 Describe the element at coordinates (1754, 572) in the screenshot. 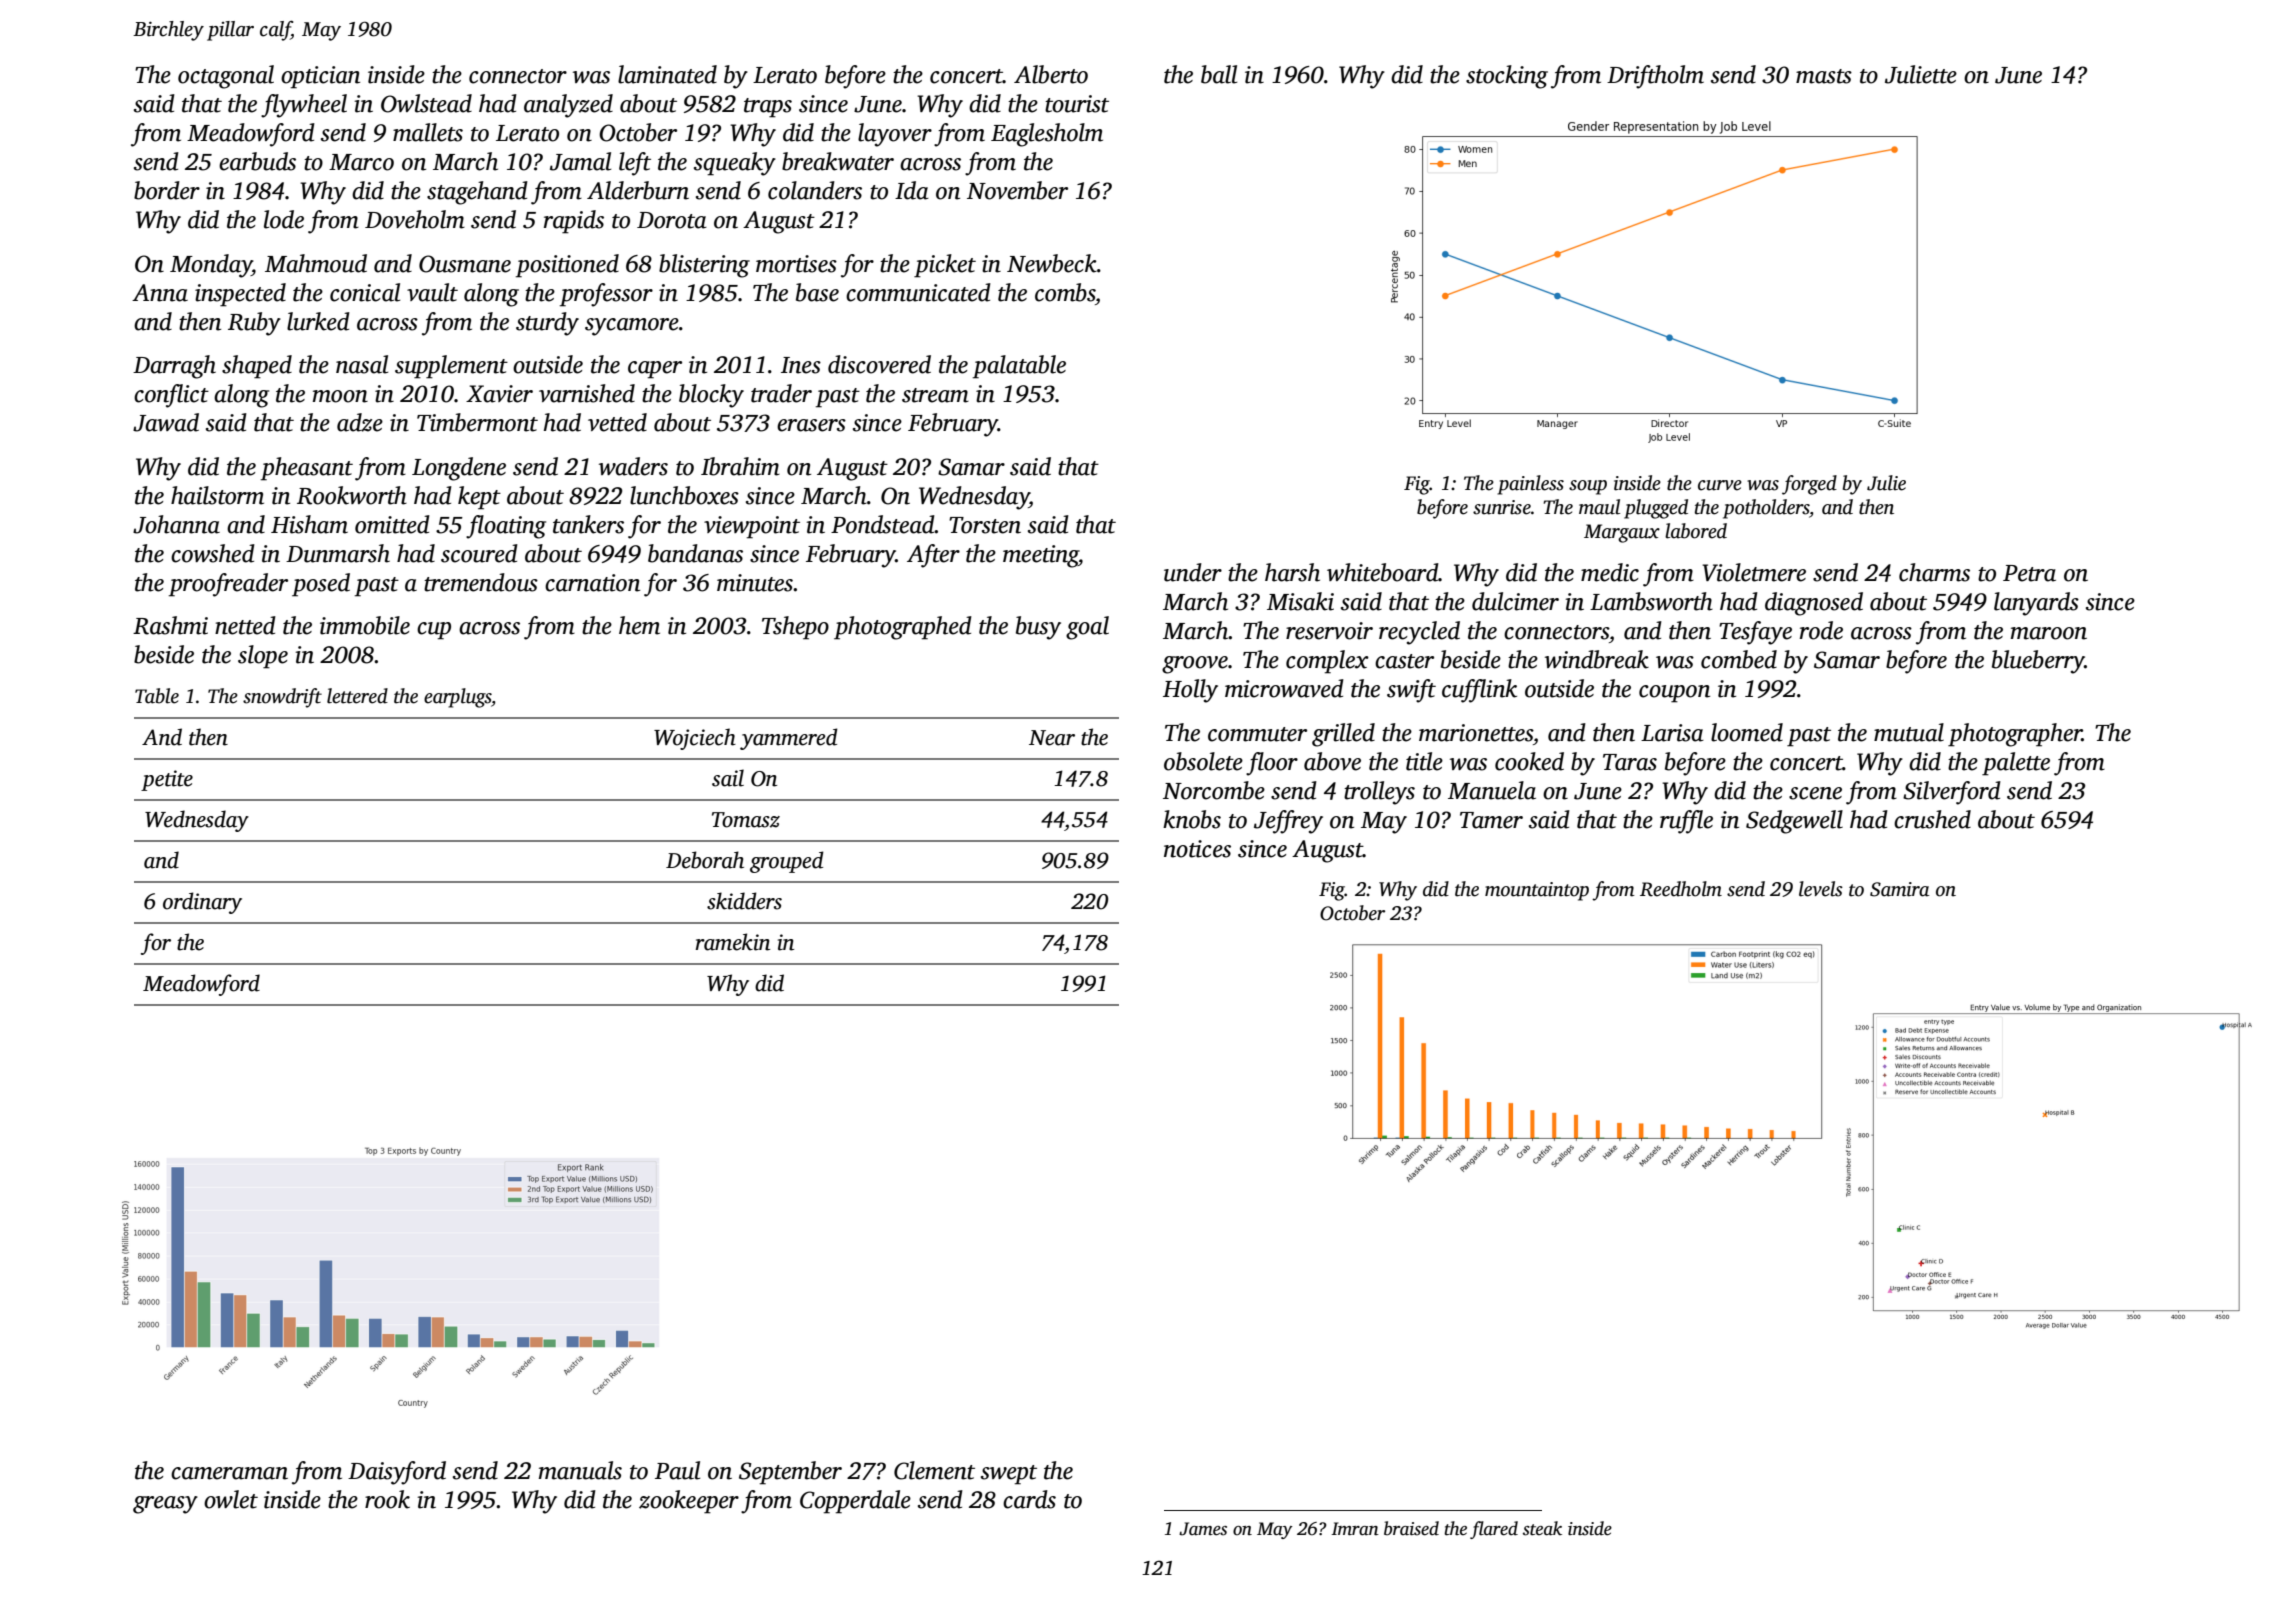

I see `Violetmere` at that location.
